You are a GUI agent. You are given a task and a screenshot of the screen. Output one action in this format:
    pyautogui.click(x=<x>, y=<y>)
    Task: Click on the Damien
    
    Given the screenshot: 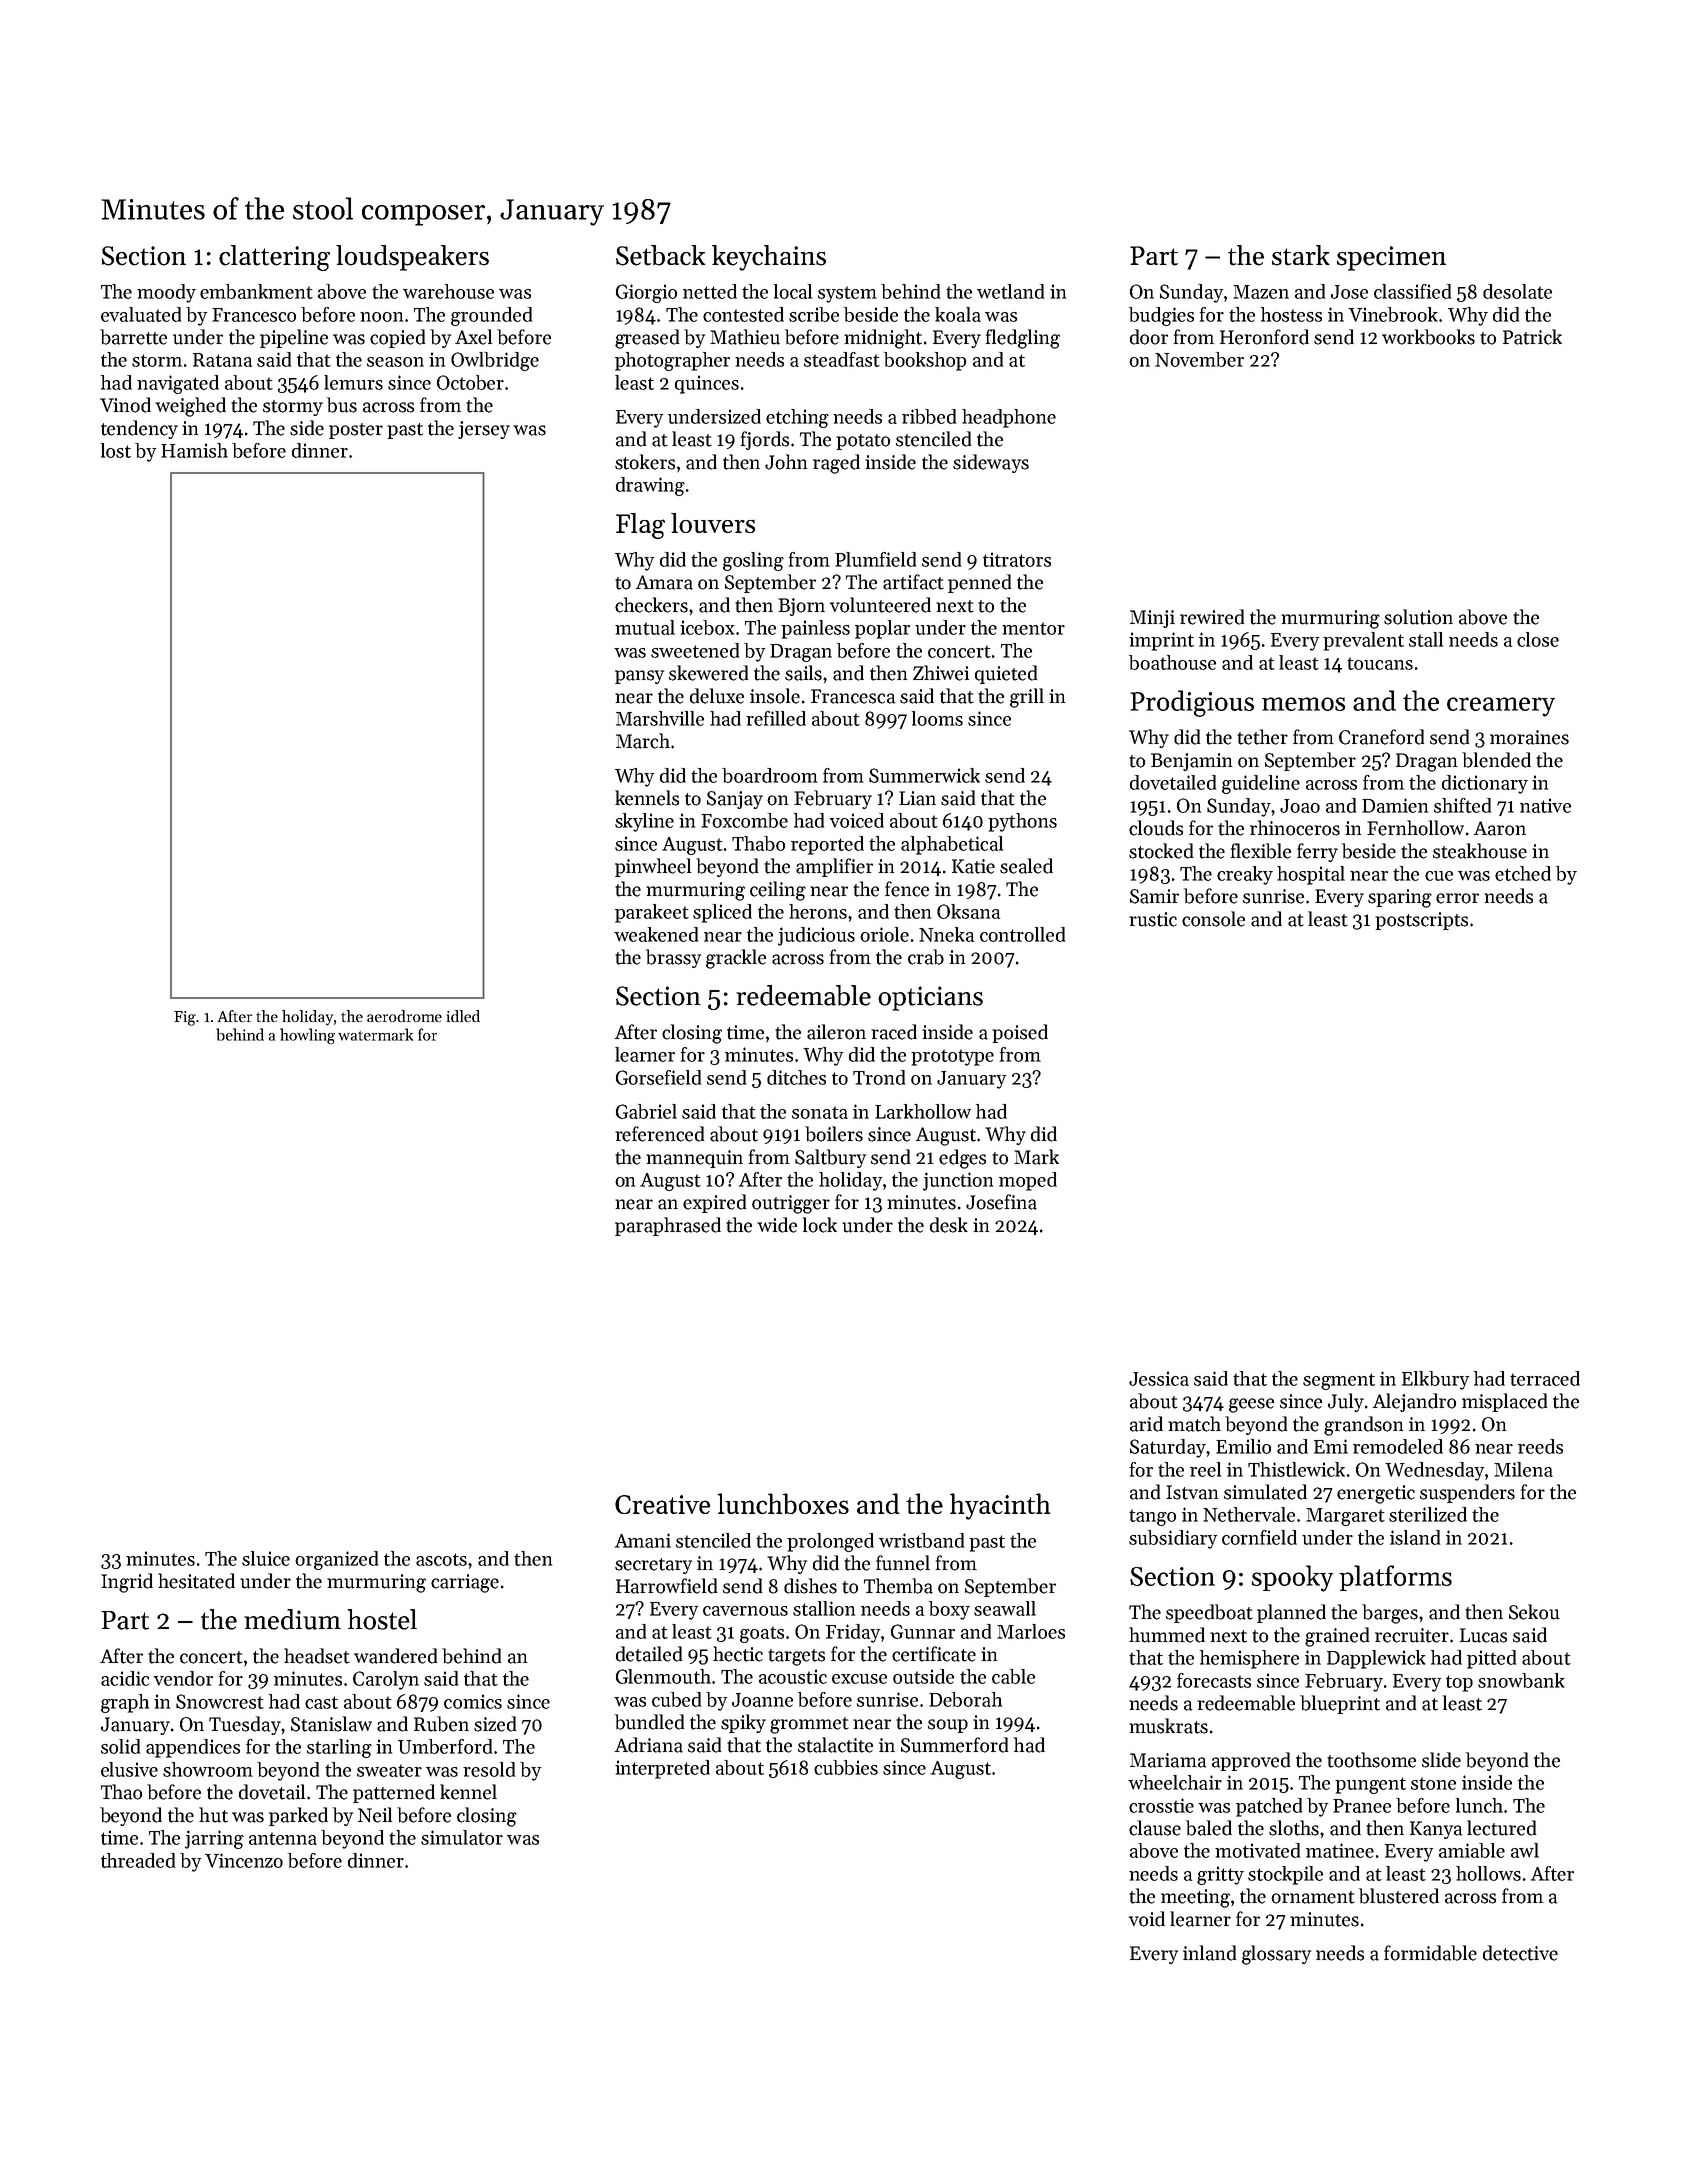 What is the action you would take?
    pyautogui.click(x=1395, y=805)
